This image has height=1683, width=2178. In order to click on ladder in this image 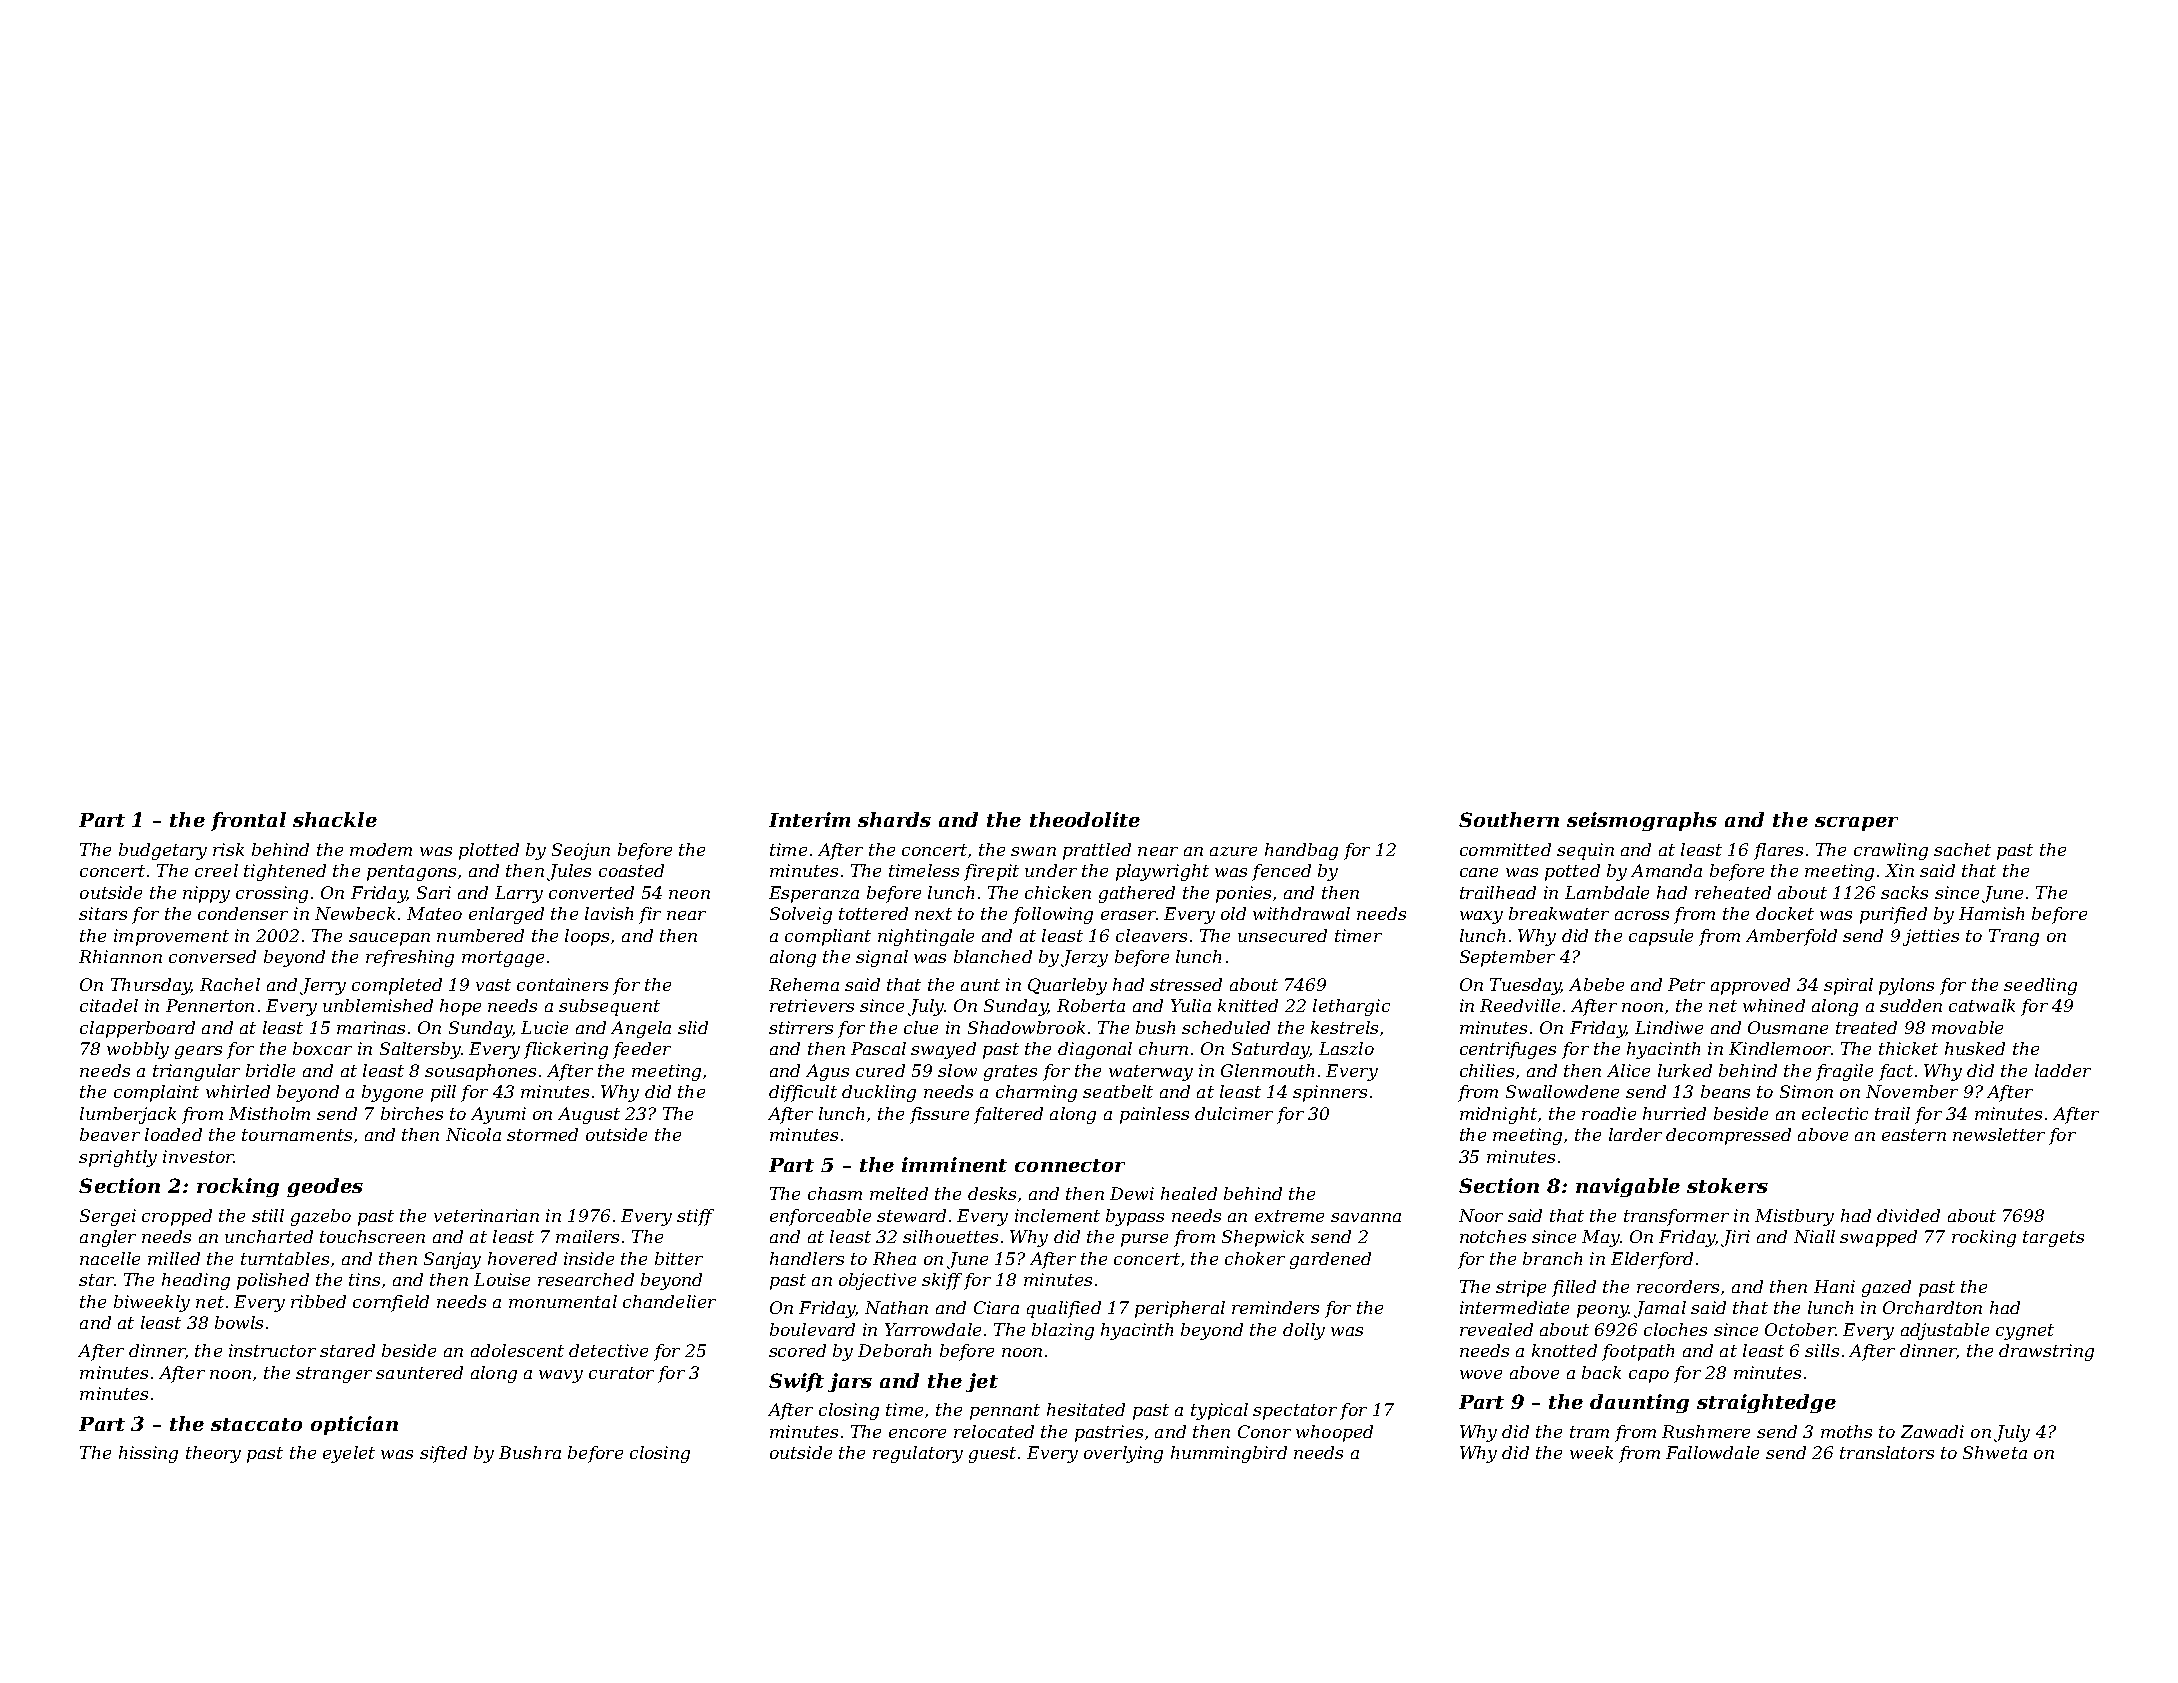, I will do `click(2063, 1070)`.
